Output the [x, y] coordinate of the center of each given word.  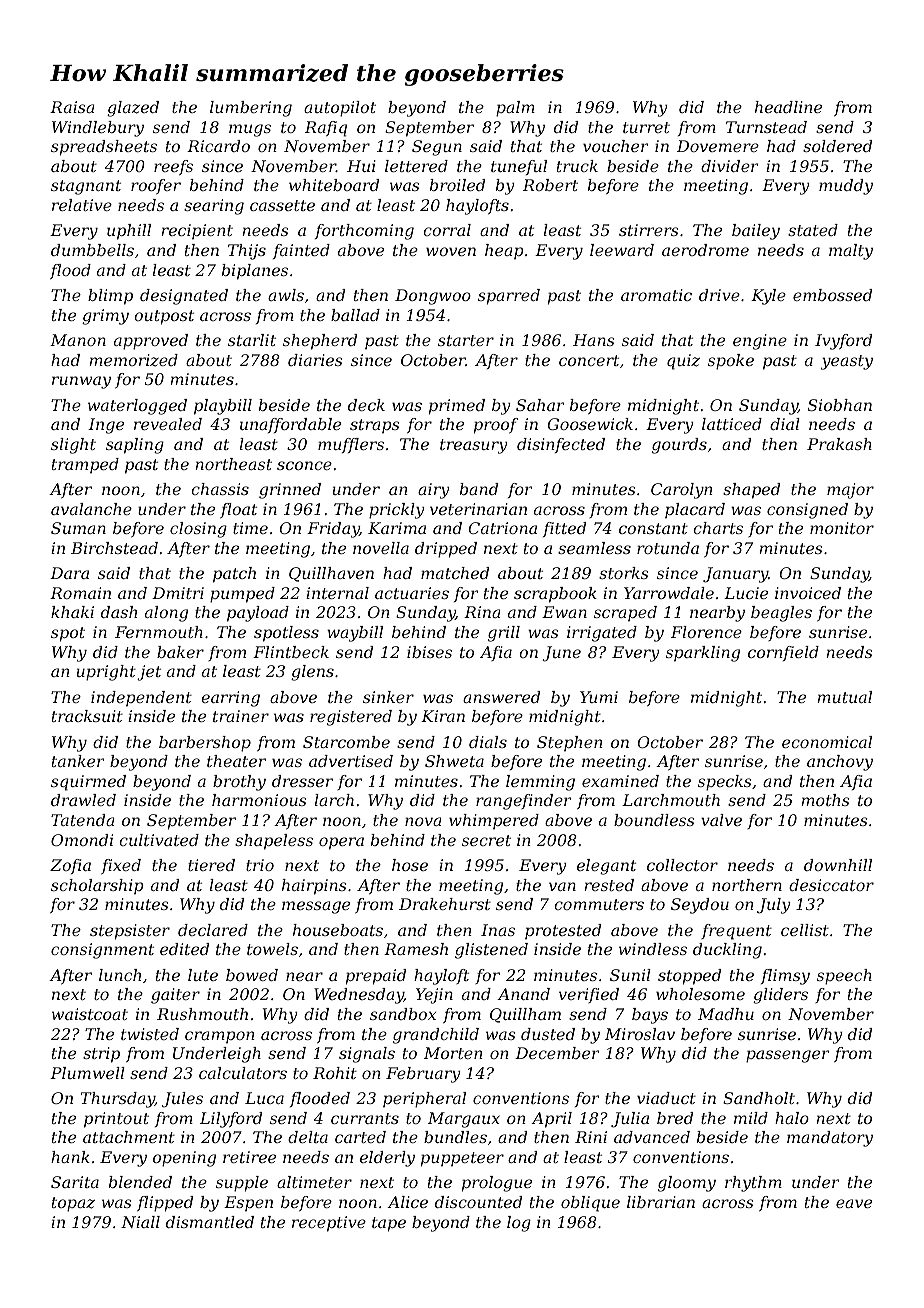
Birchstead [114, 548]
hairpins [314, 887]
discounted [478, 1202]
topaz [73, 1204]
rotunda [668, 548]
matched [455, 573]
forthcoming [364, 232]
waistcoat [90, 1014]
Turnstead [766, 127]
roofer [156, 186]
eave [854, 1203]
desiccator [831, 885]
